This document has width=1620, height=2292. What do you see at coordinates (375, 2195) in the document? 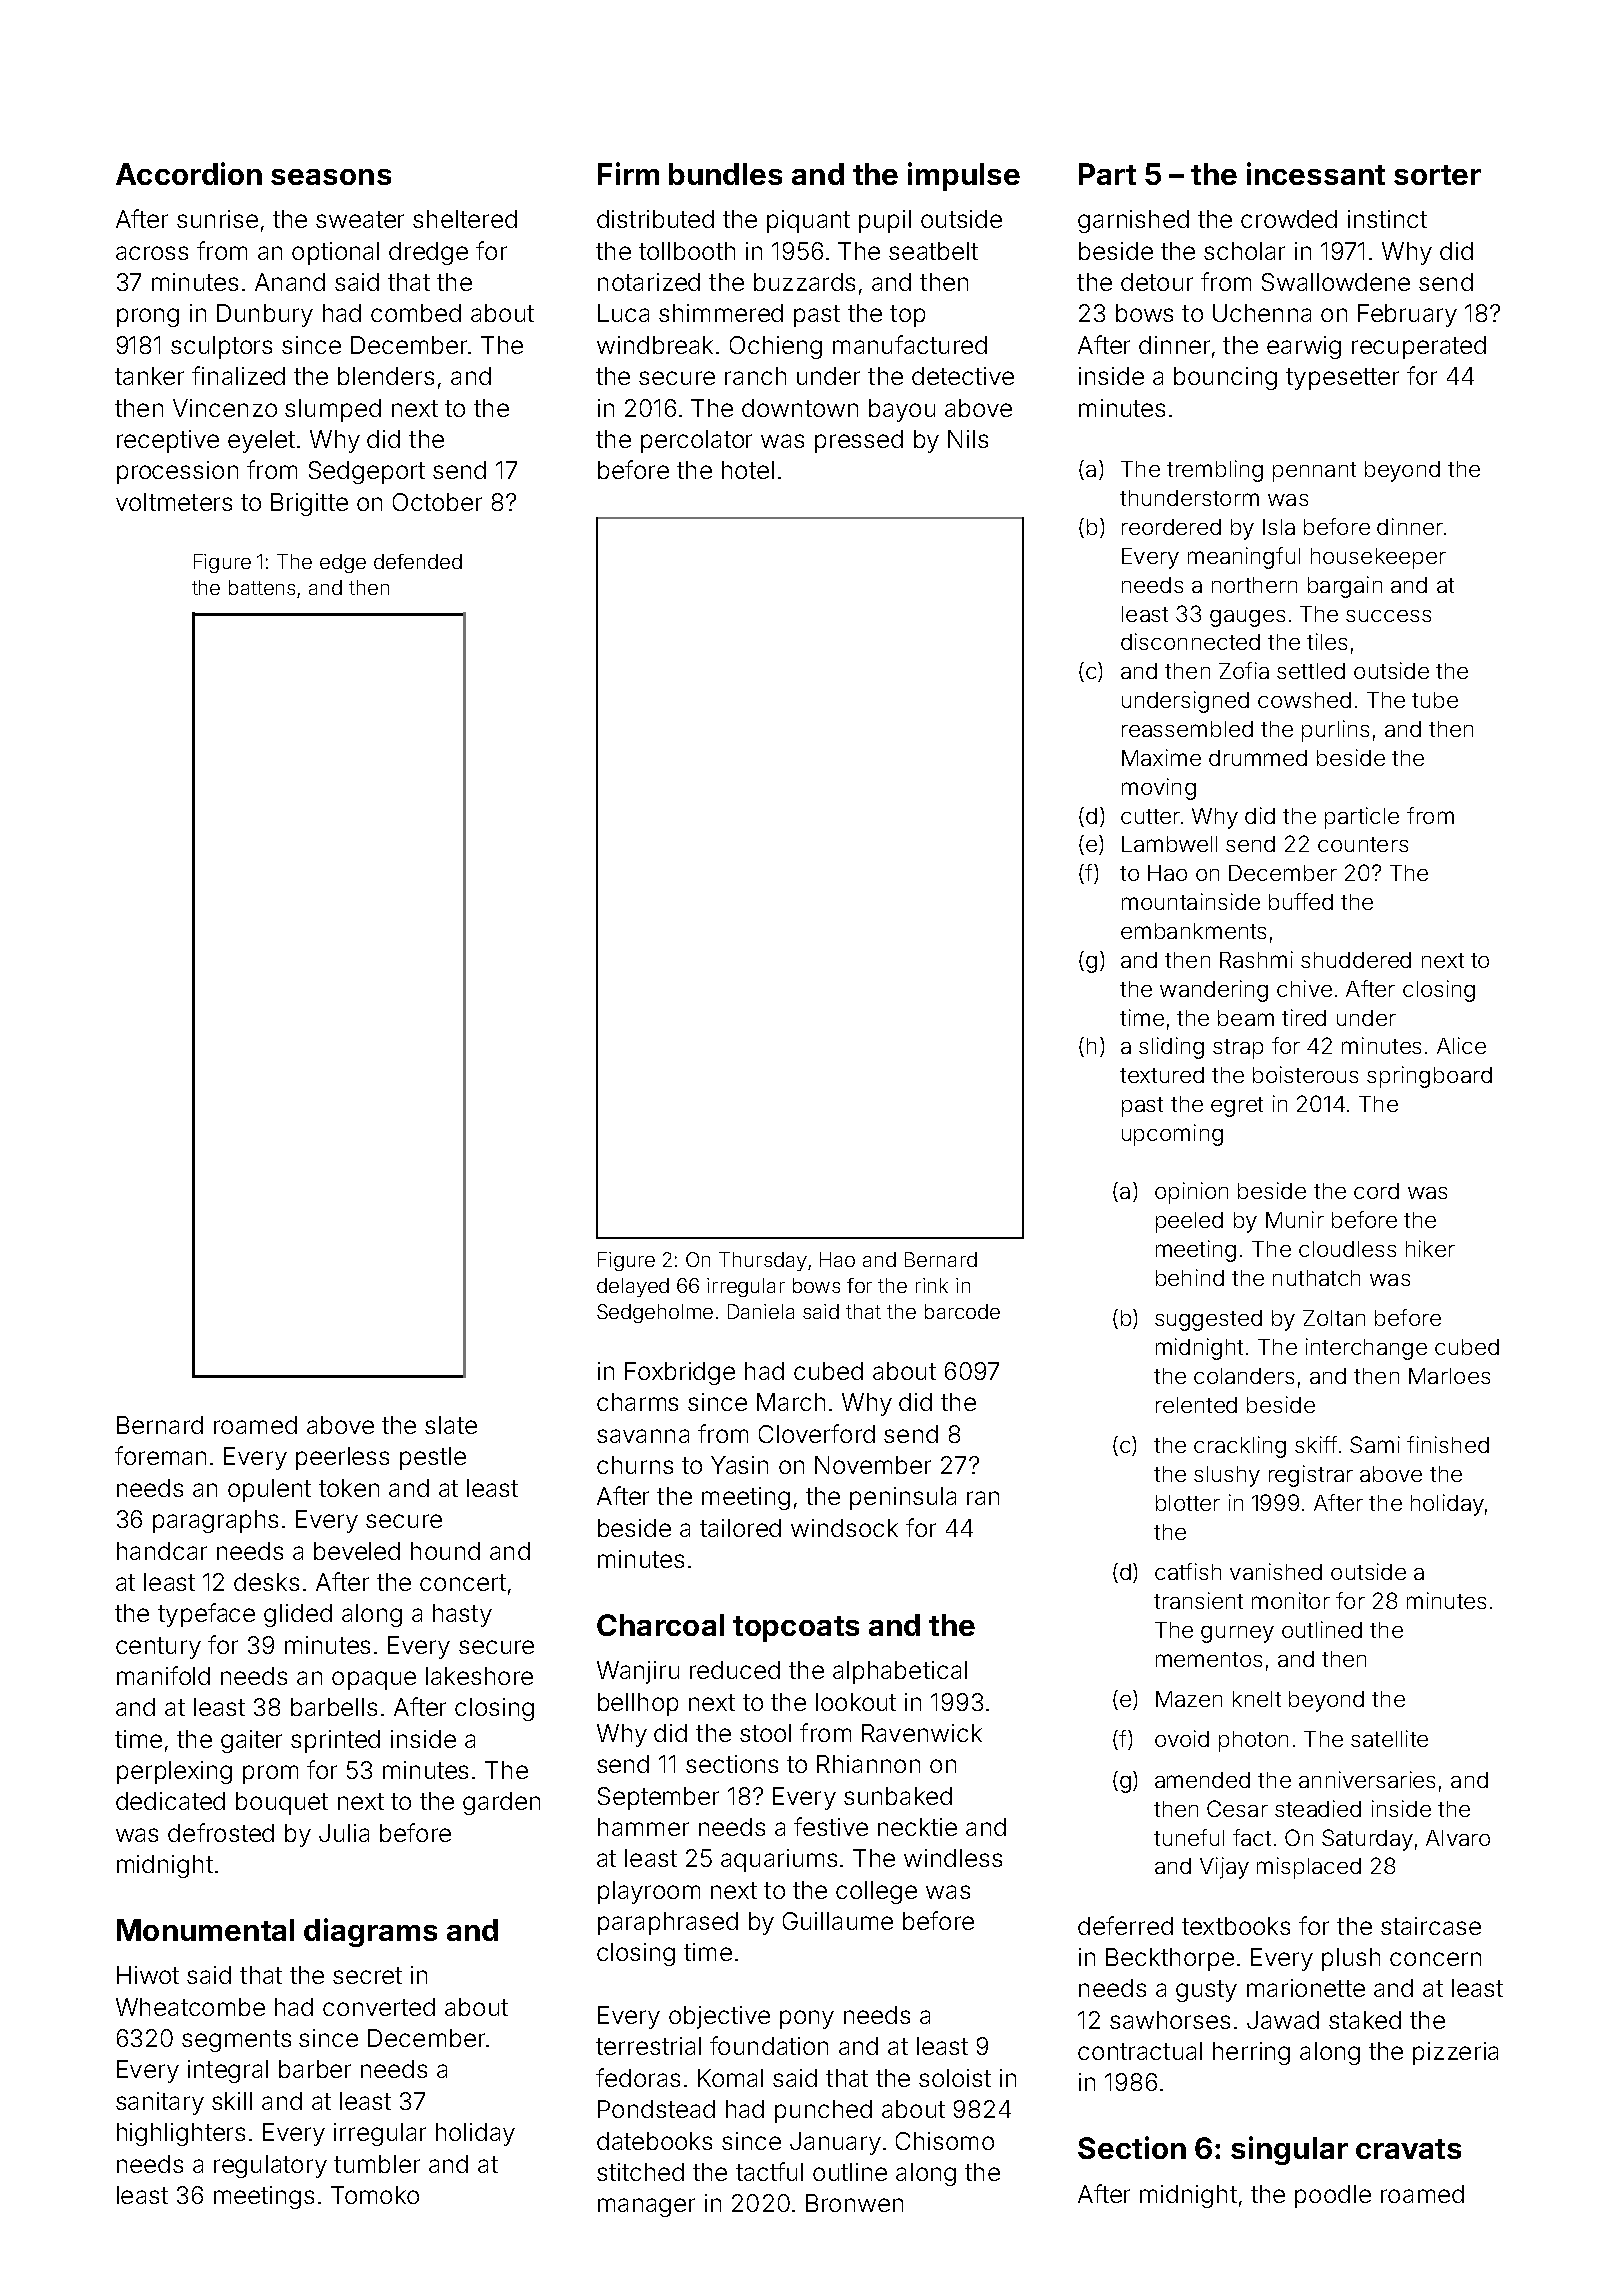
I see `Tomoko` at bounding box center [375, 2195].
